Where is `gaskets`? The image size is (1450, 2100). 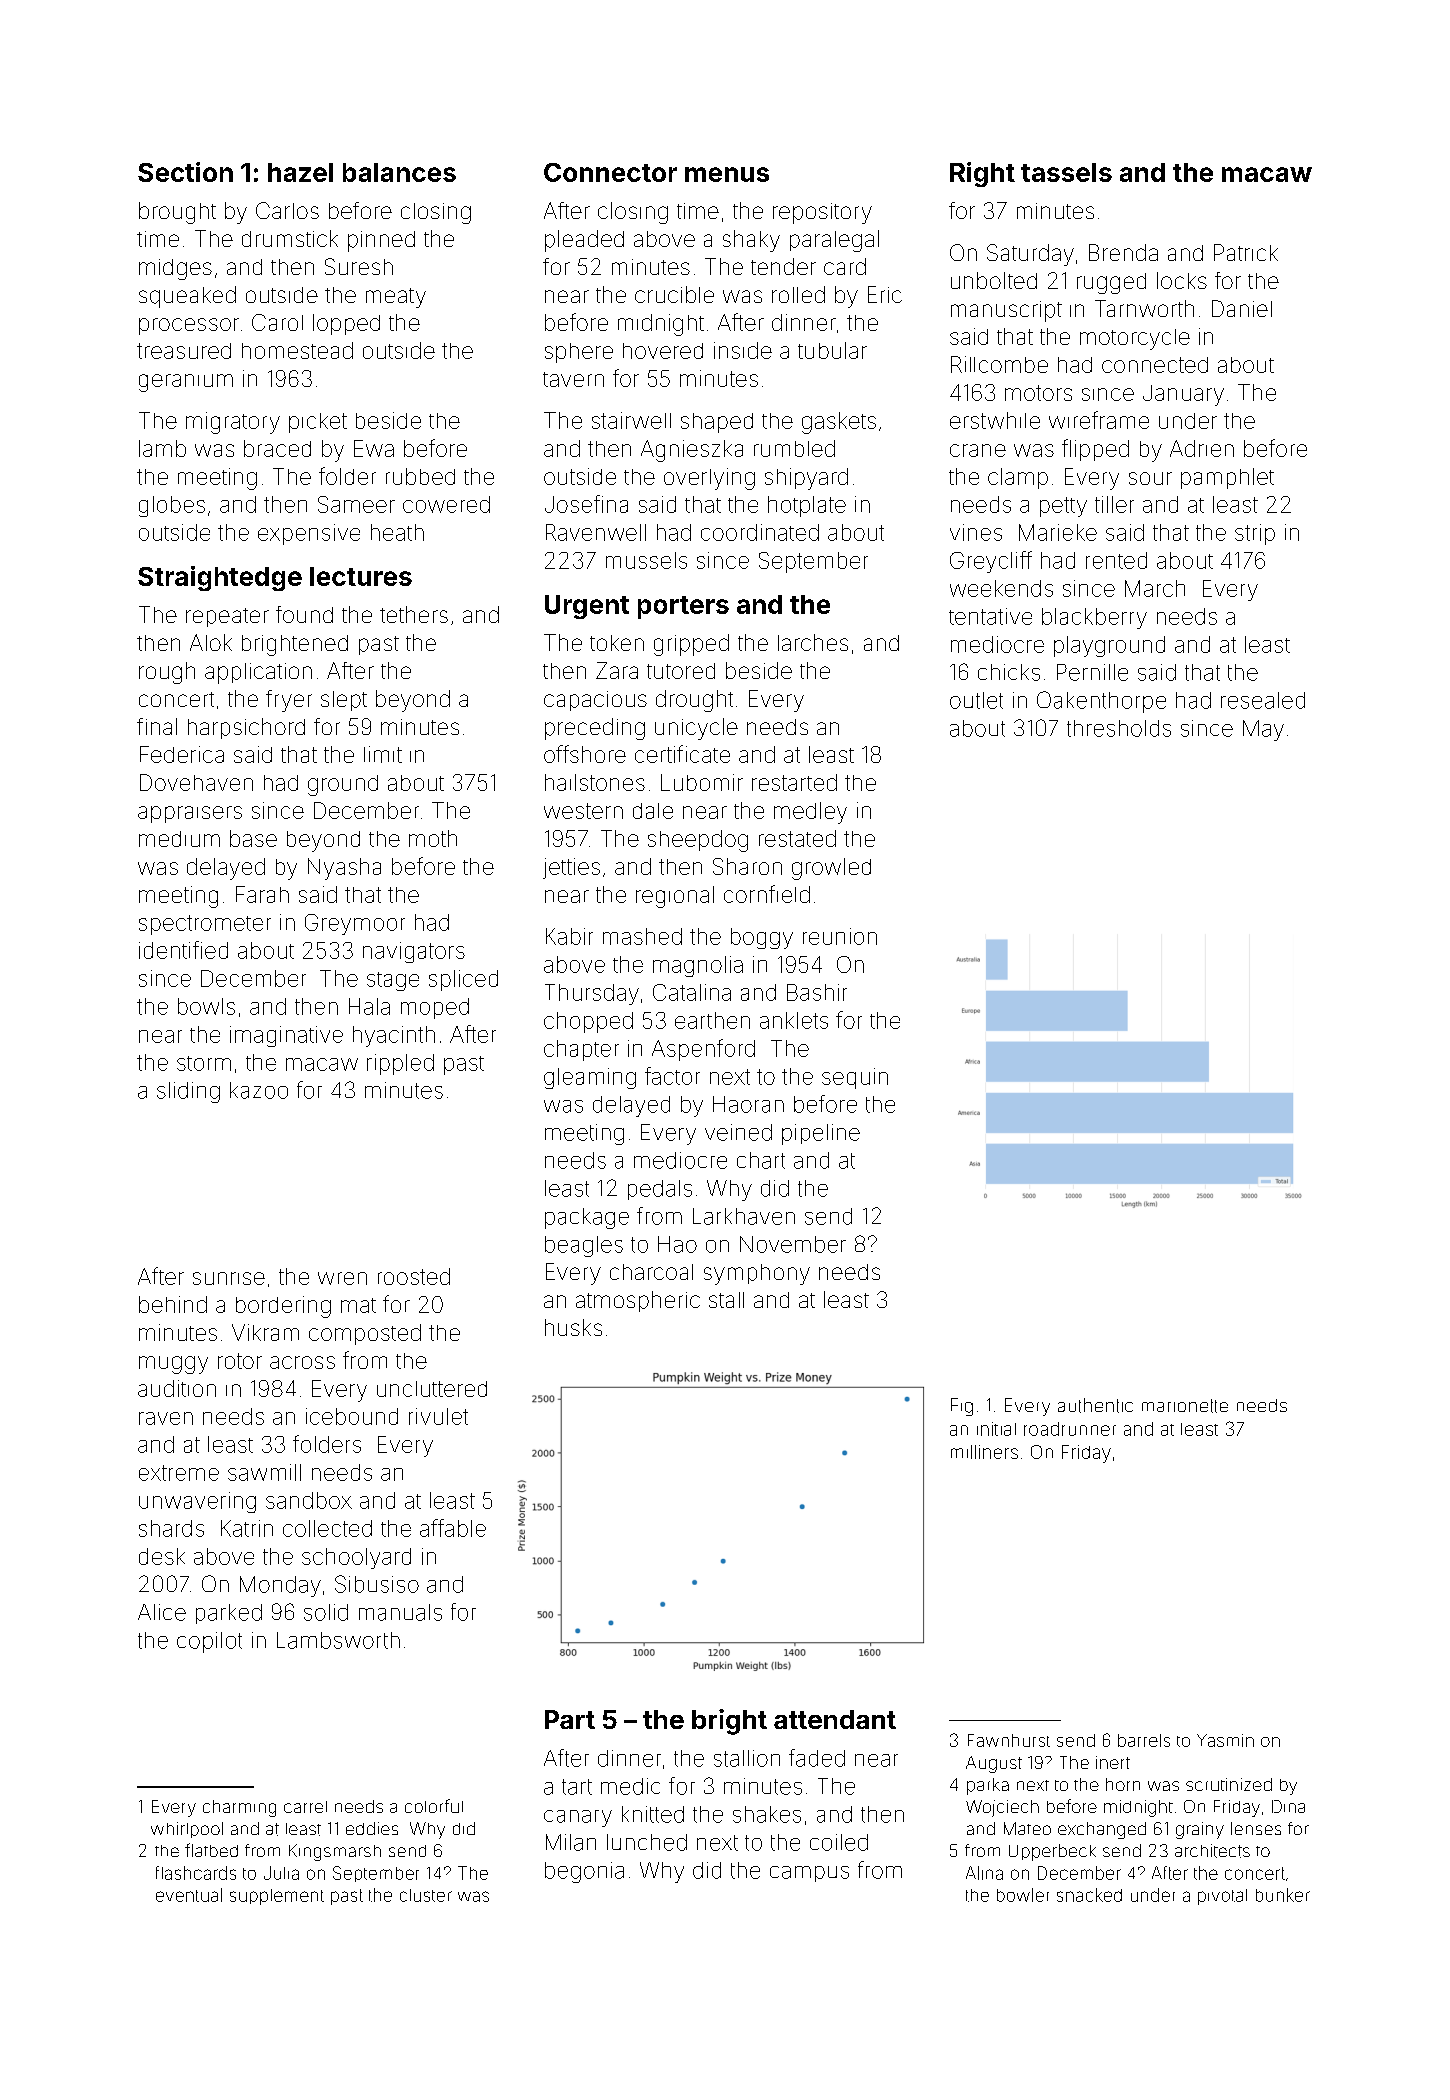
gaskets is located at coordinates (839, 423).
